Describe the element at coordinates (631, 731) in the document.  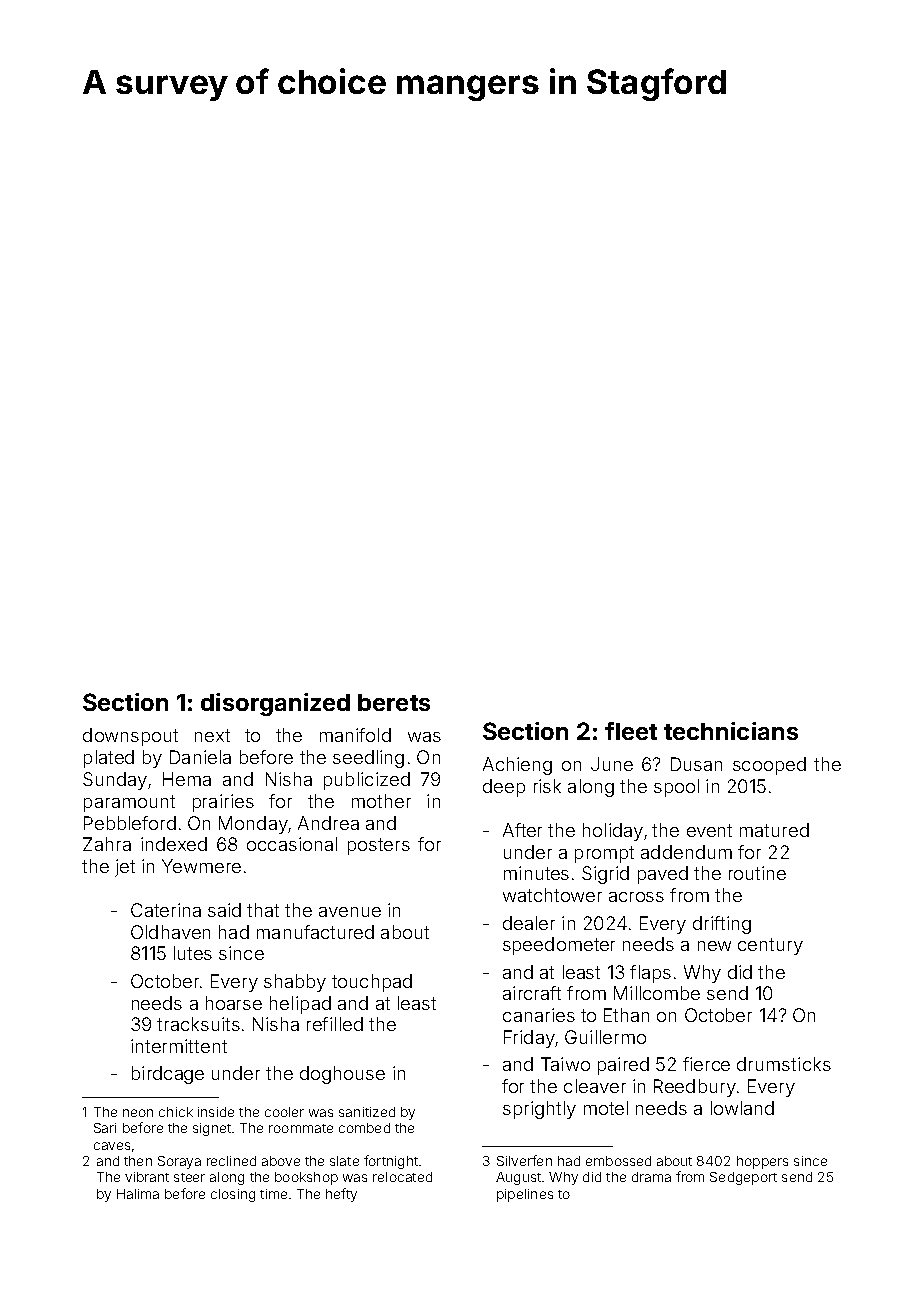
I see `fleet` at that location.
